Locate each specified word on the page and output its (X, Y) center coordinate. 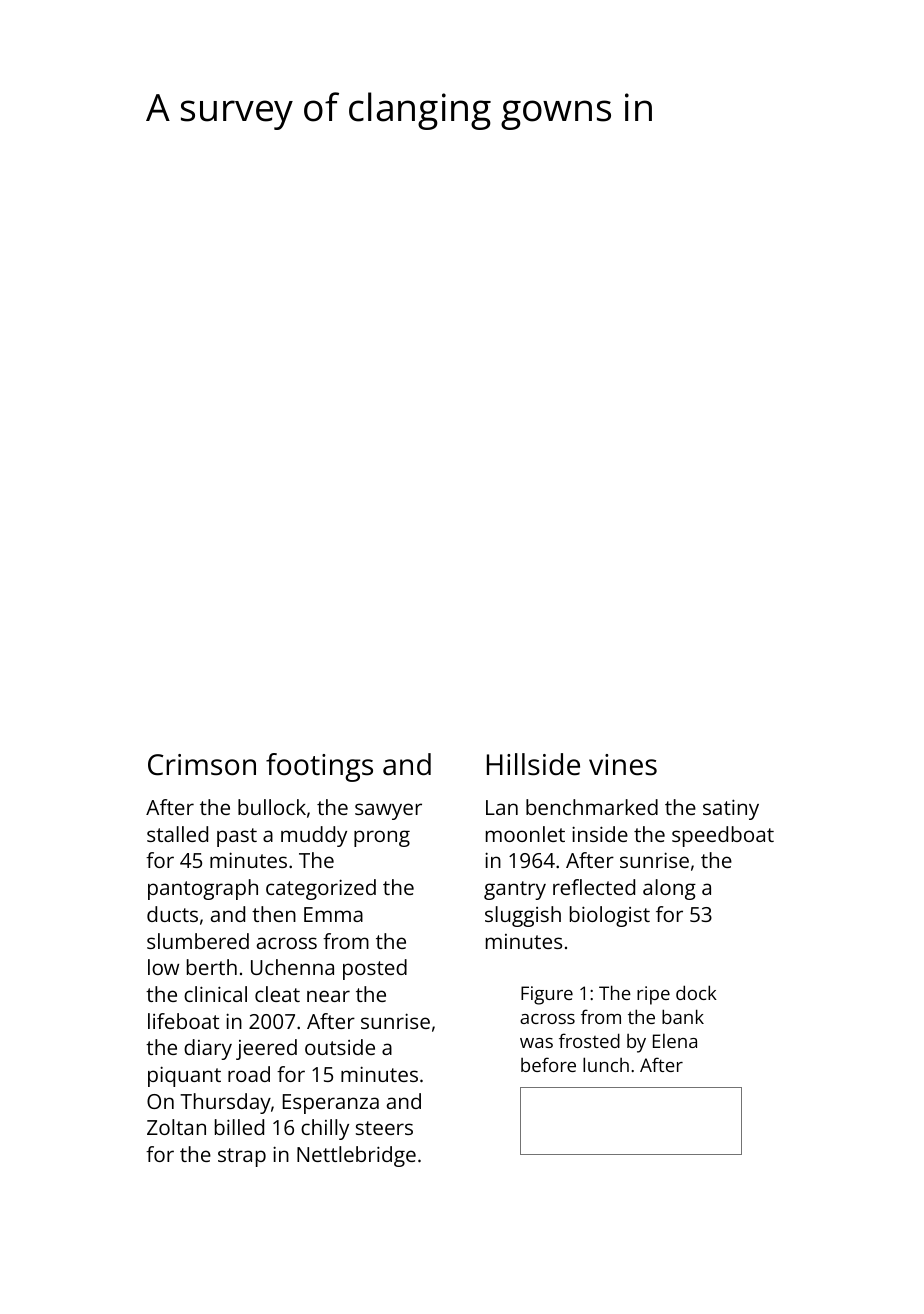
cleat (277, 994)
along (669, 889)
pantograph (203, 889)
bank (683, 1016)
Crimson (202, 765)
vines (623, 765)
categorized (321, 889)
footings (319, 767)
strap (242, 1157)
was (536, 1043)
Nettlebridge (356, 1156)
